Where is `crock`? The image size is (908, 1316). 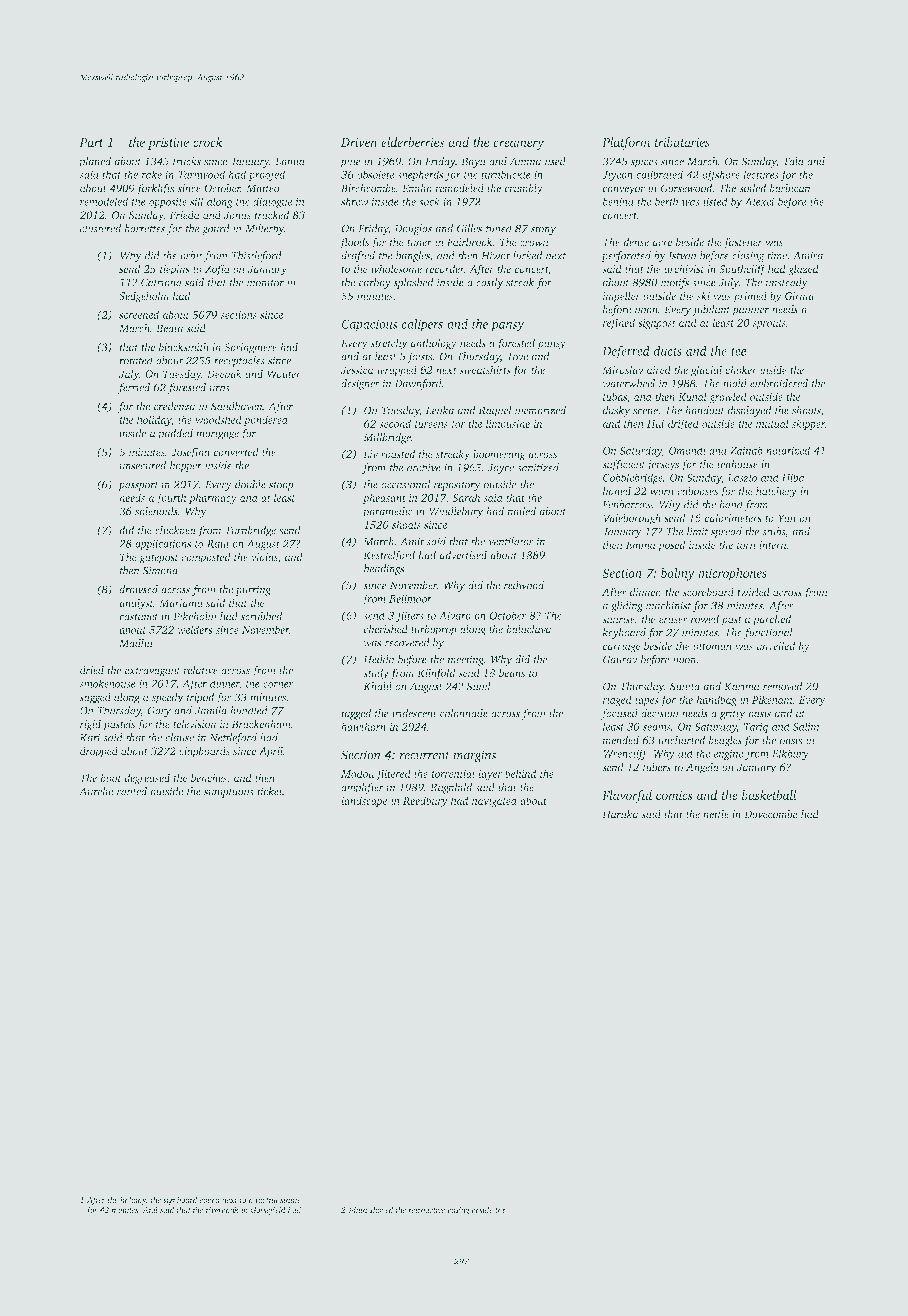 crock is located at coordinates (208, 142).
